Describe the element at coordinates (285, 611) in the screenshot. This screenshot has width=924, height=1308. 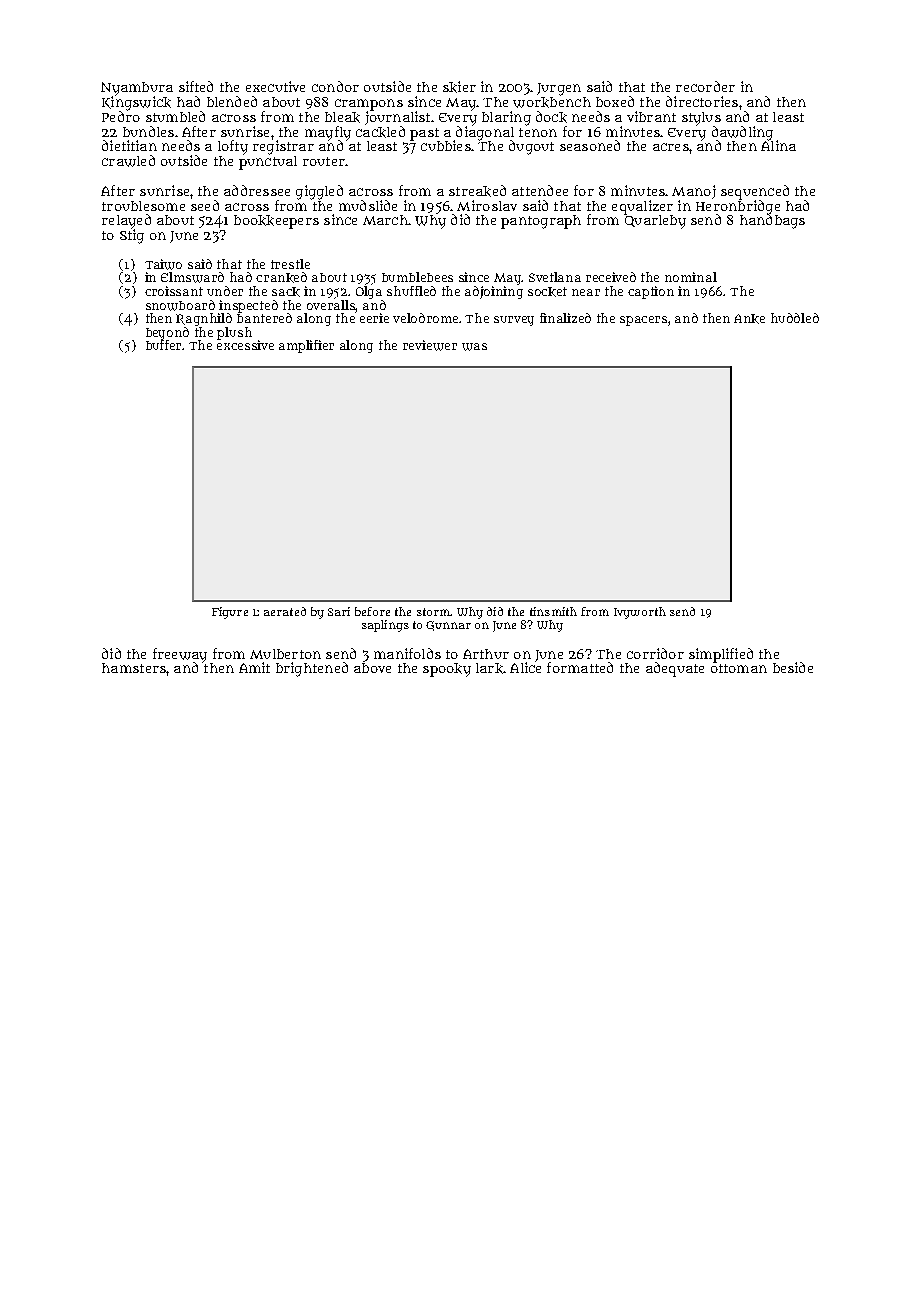
I see `aerated` at that location.
